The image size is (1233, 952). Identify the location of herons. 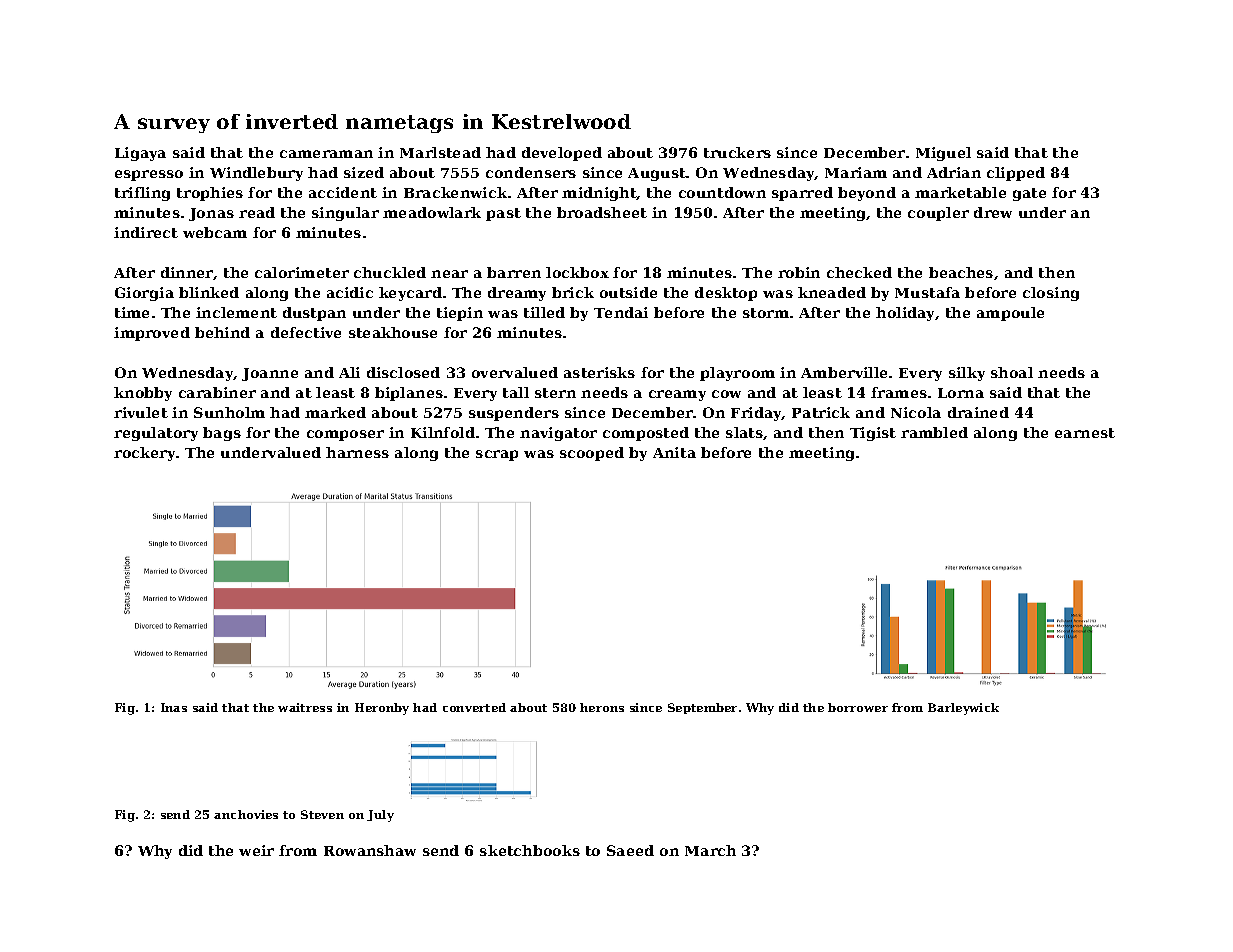
(602, 707).
